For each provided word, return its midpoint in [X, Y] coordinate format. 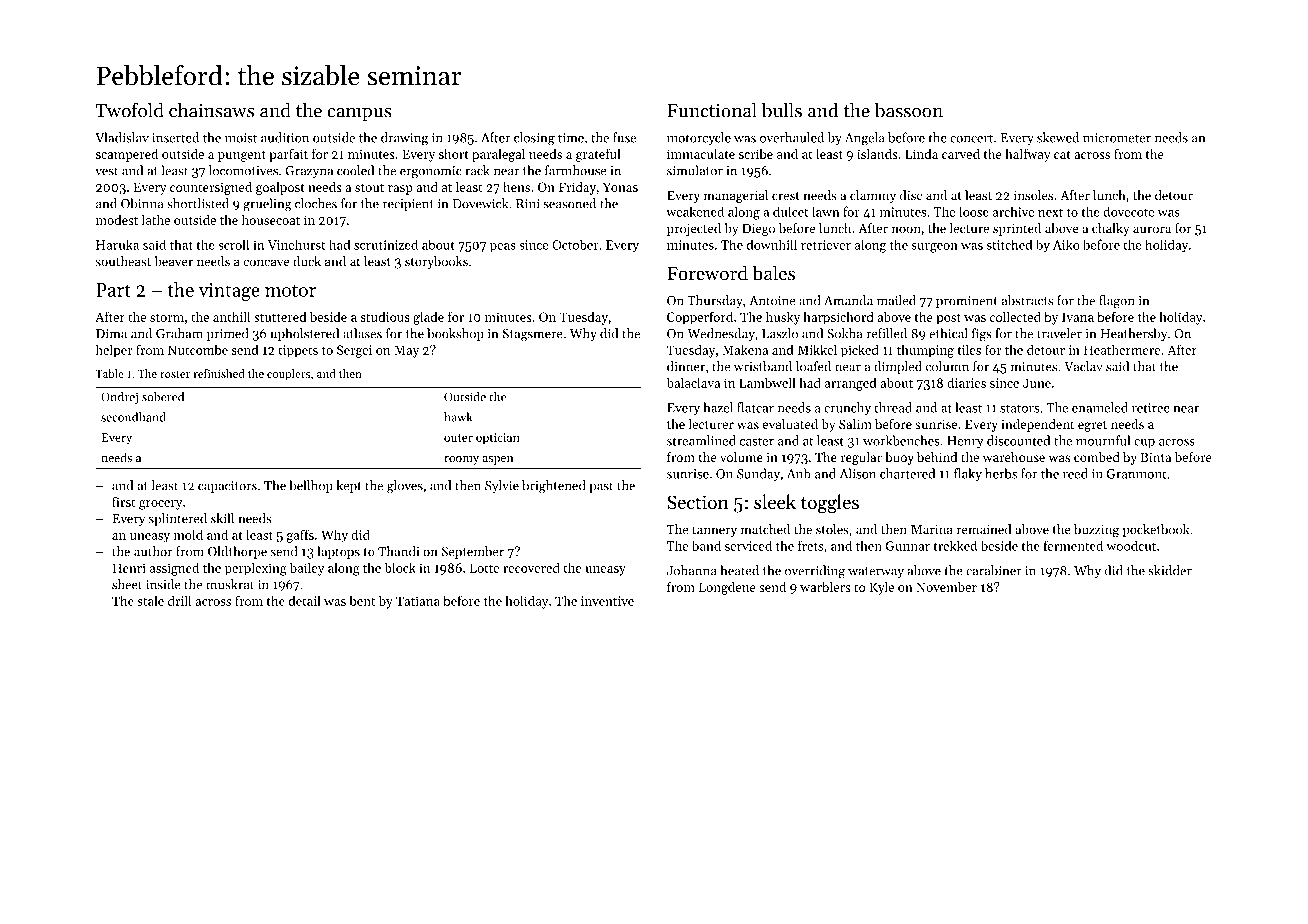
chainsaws [211, 110]
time [571, 138]
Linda [921, 154]
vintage [229, 292]
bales [773, 273]
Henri [129, 568]
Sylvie [502, 486]
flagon [1117, 302]
